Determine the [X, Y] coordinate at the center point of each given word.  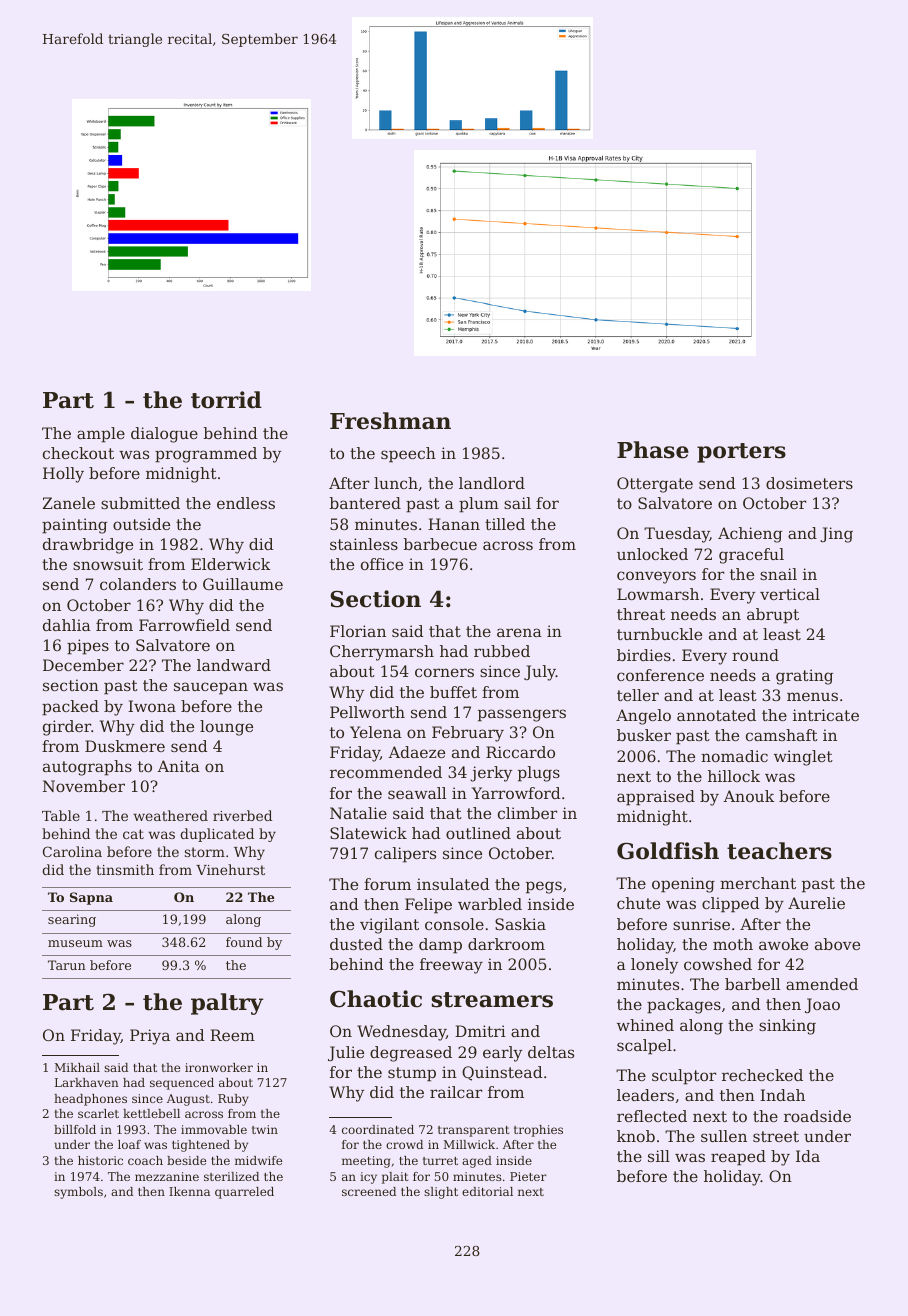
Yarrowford [516, 793]
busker [644, 735]
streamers [492, 1000]
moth [733, 944]
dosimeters [809, 483]
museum [75, 943]
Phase [653, 450]
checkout [78, 453]
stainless [364, 544]
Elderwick [231, 564]
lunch [396, 483]
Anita [178, 766]
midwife [258, 1160]
